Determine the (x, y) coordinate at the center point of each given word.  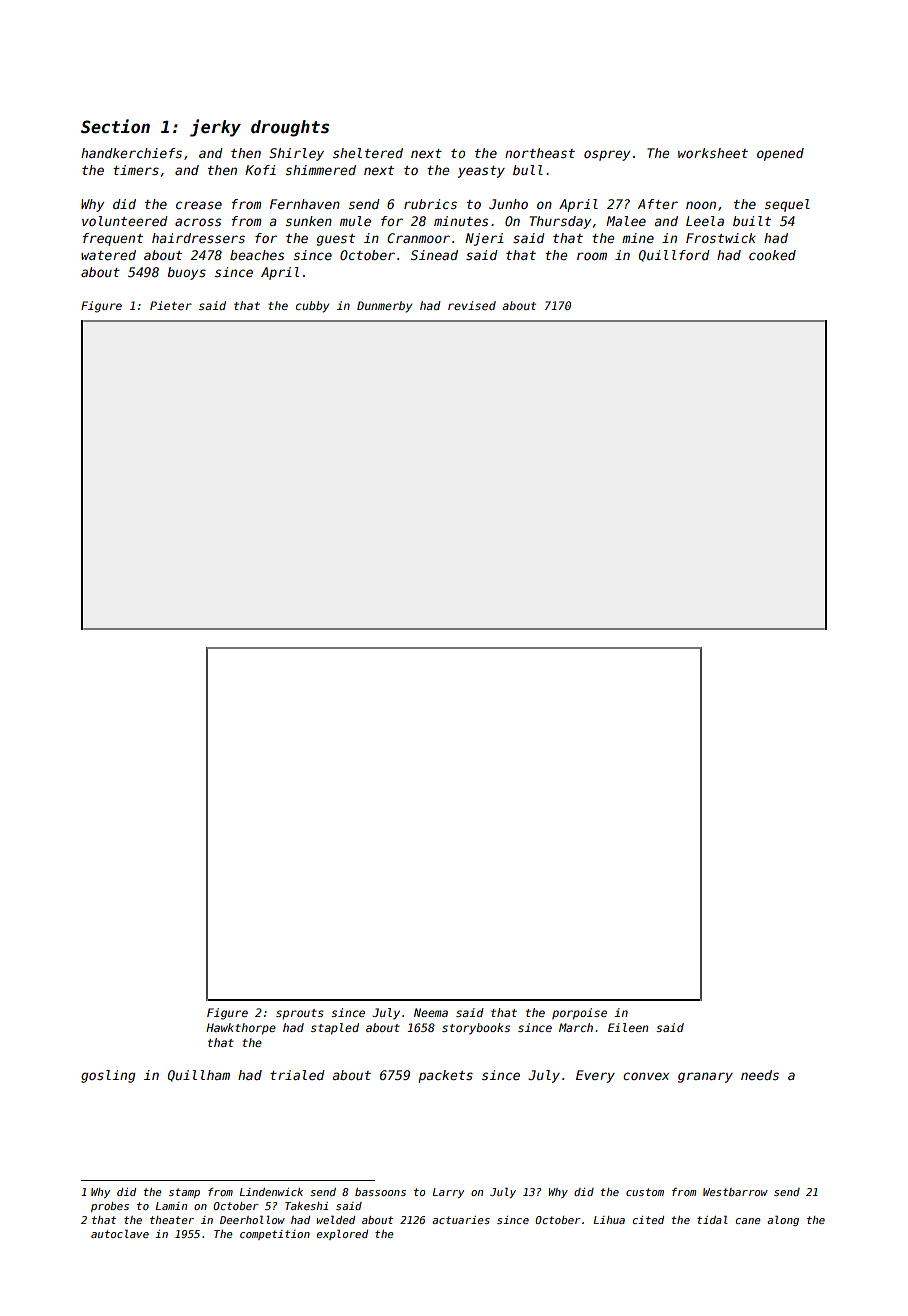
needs (760, 1075)
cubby (312, 307)
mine (638, 238)
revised (472, 305)
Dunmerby (384, 307)
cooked (772, 255)
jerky (215, 128)
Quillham (199, 1076)
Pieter (171, 305)
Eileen (628, 1027)
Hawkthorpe (241, 1029)
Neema (431, 1012)
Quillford (674, 256)
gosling (108, 1076)
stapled (335, 1029)
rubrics (430, 204)
